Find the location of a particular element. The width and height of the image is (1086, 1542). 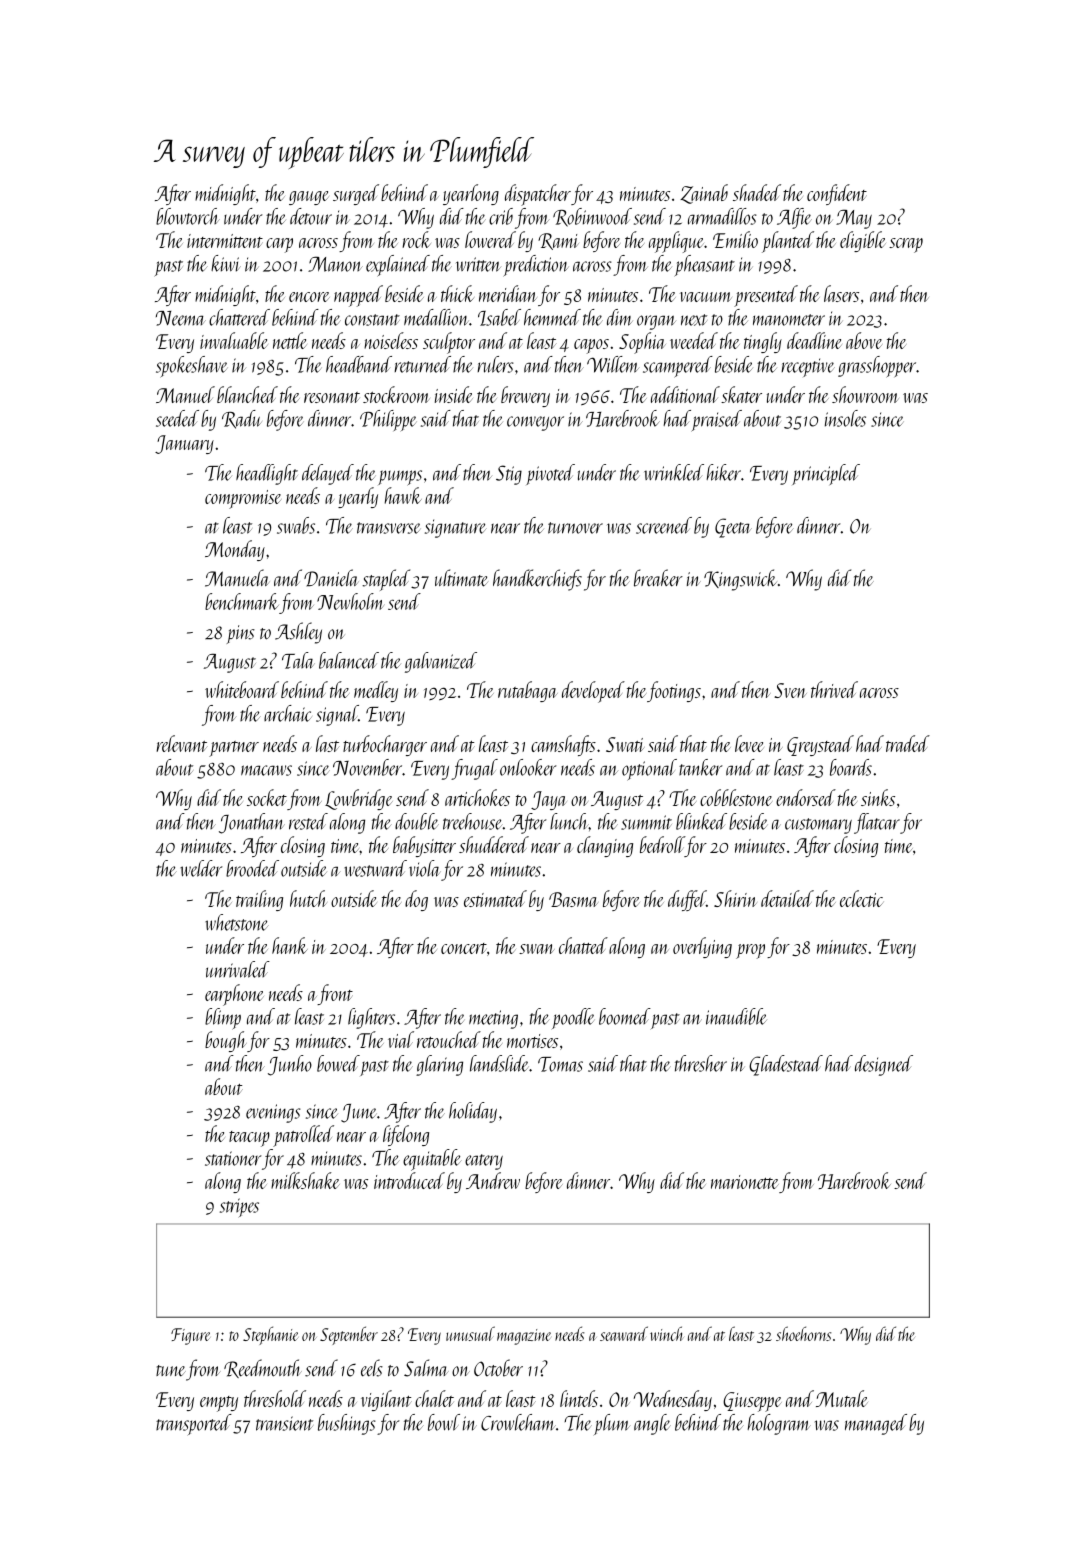

flatcar is located at coordinates (877, 823).
